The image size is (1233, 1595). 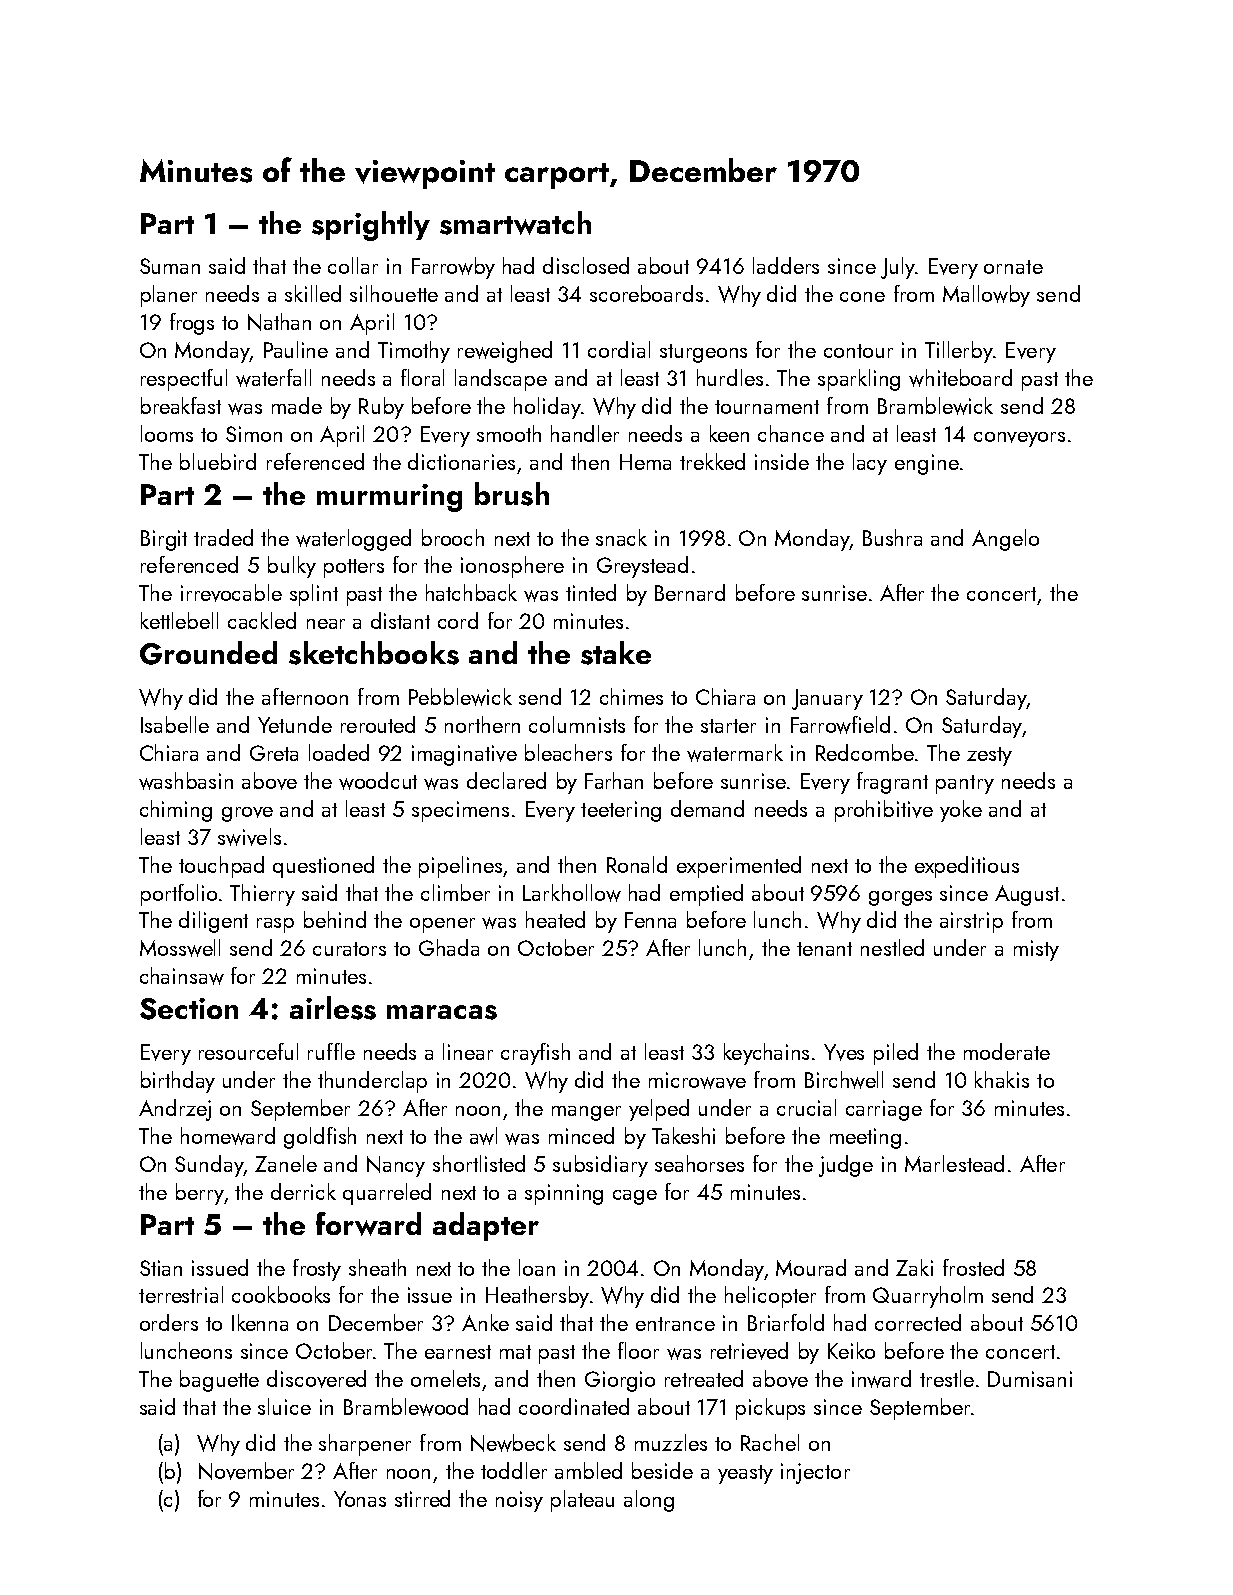 What do you see at coordinates (914, 1267) in the screenshot?
I see `Zaki` at bounding box center [914, 1267].
